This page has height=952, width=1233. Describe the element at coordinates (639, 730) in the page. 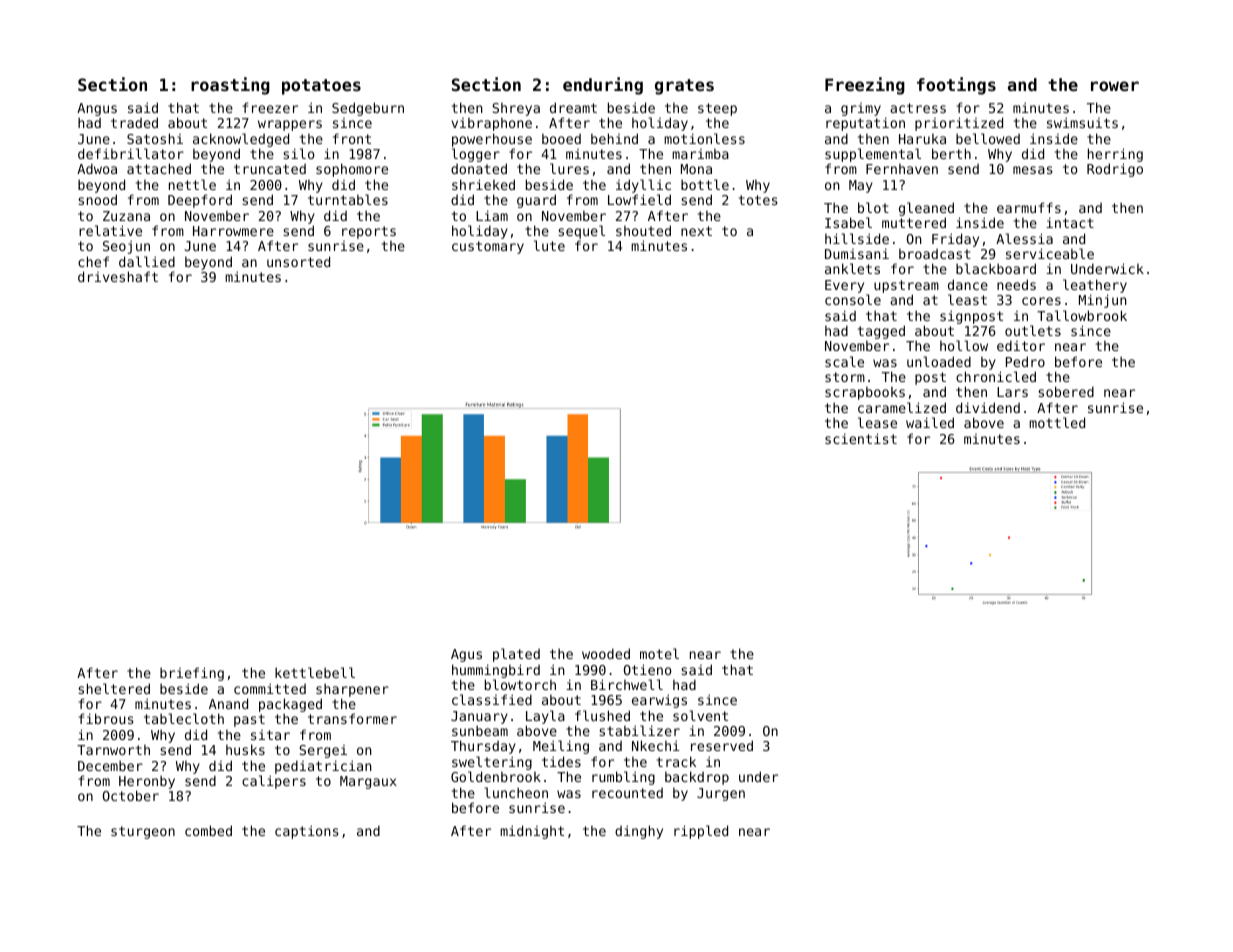

I see `stabilizer` at that location.
